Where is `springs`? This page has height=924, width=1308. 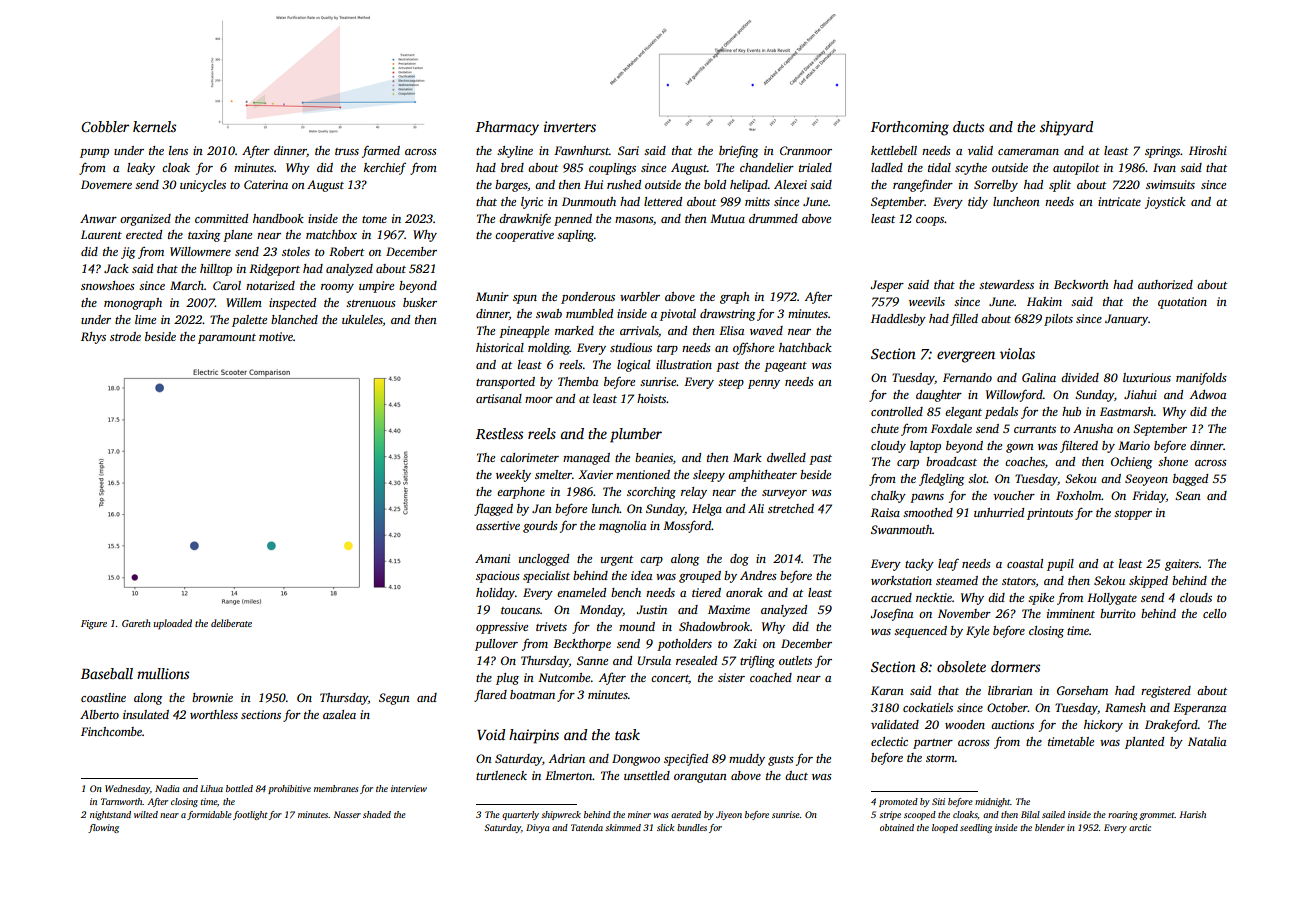 springs is located at coordinates (1162, 152).
